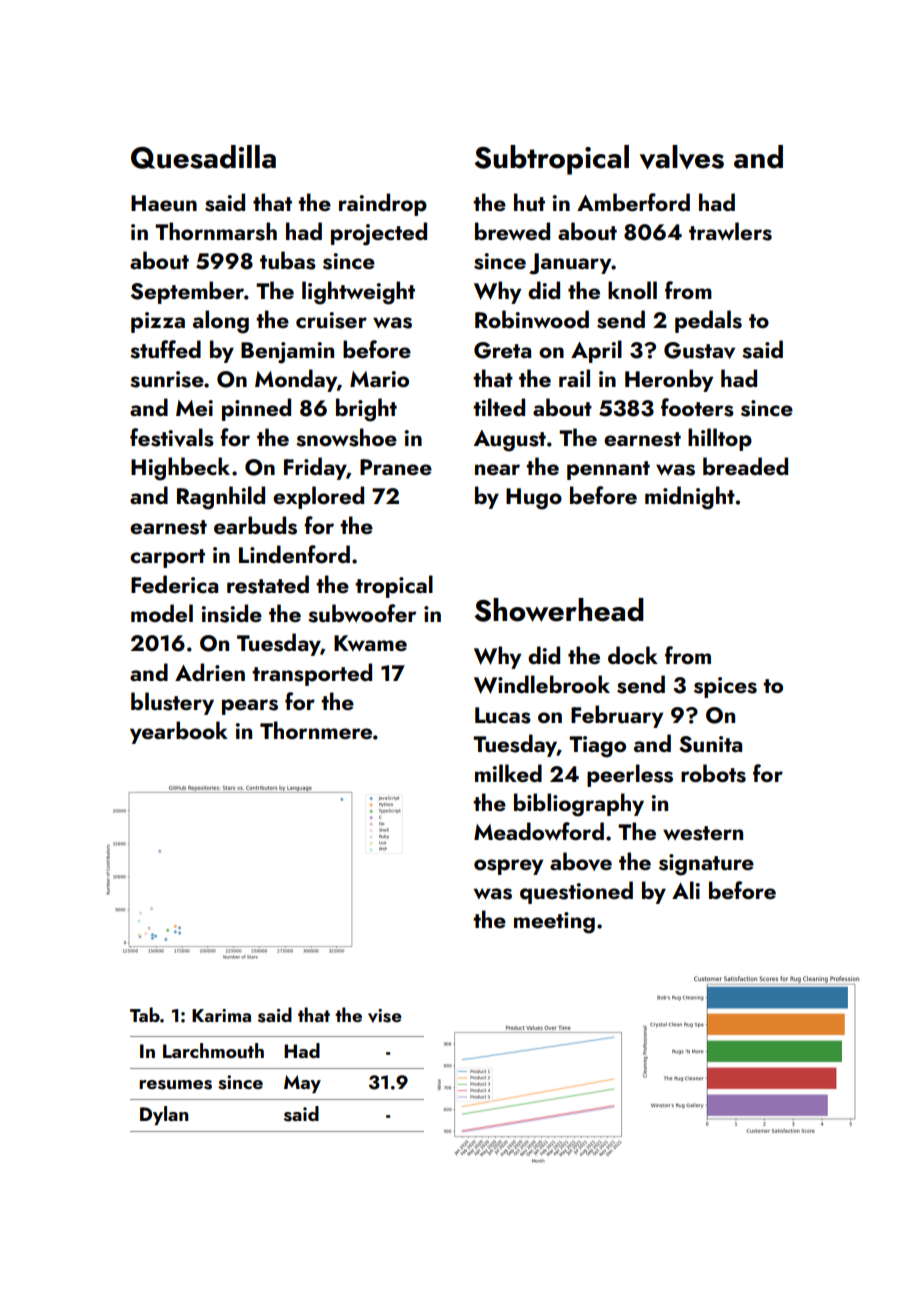 The image size is (924, 1314). What do you see at coordinates (508, 773) in the page?
I see `milked` at bounding box center [508, 773].
